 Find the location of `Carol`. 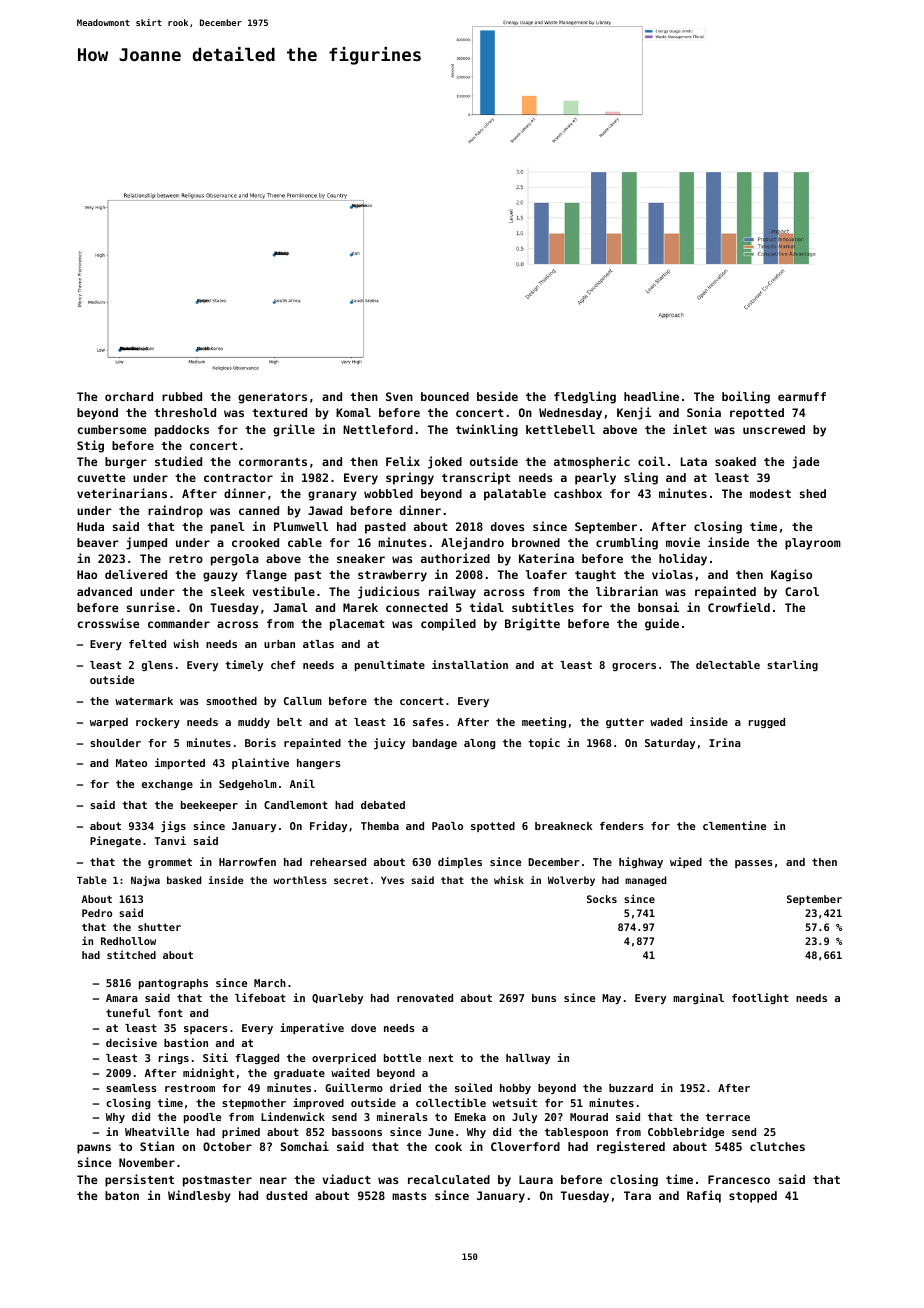

Carol is located at coordinates (802, 591).
